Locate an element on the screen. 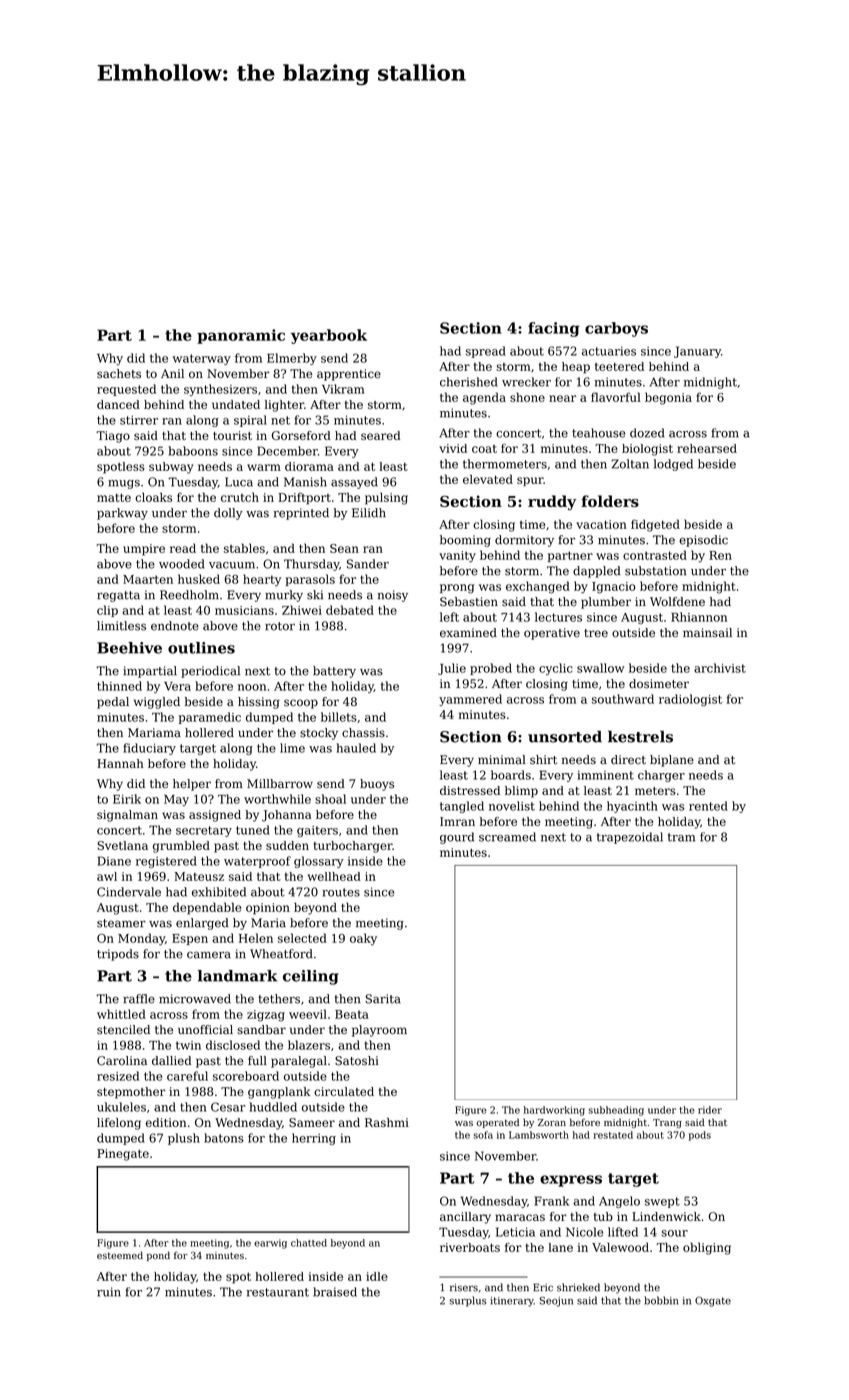  facing is located at coordinates (554, 329).
